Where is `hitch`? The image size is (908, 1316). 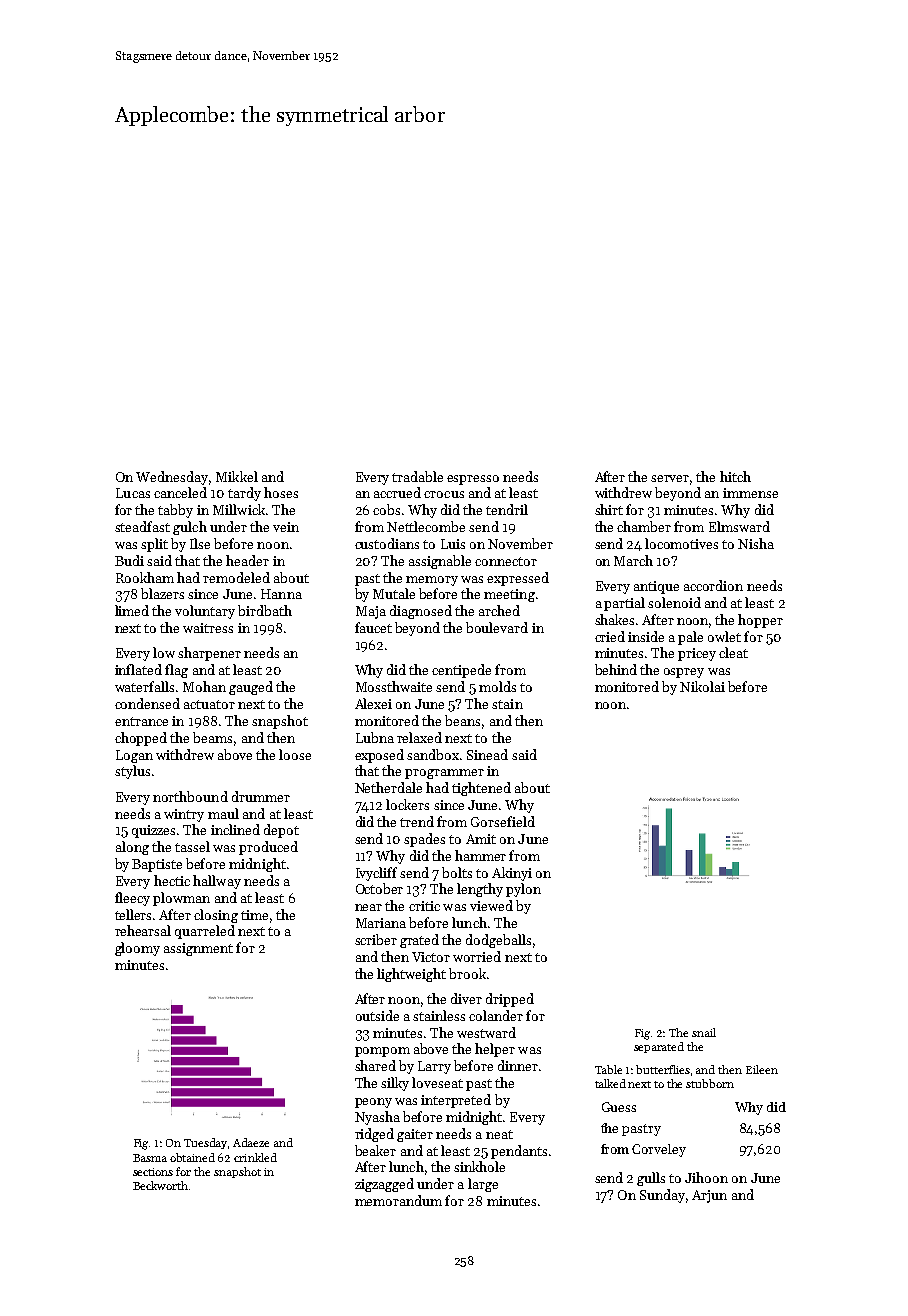 hitch is located at coordinates (735, 476).
